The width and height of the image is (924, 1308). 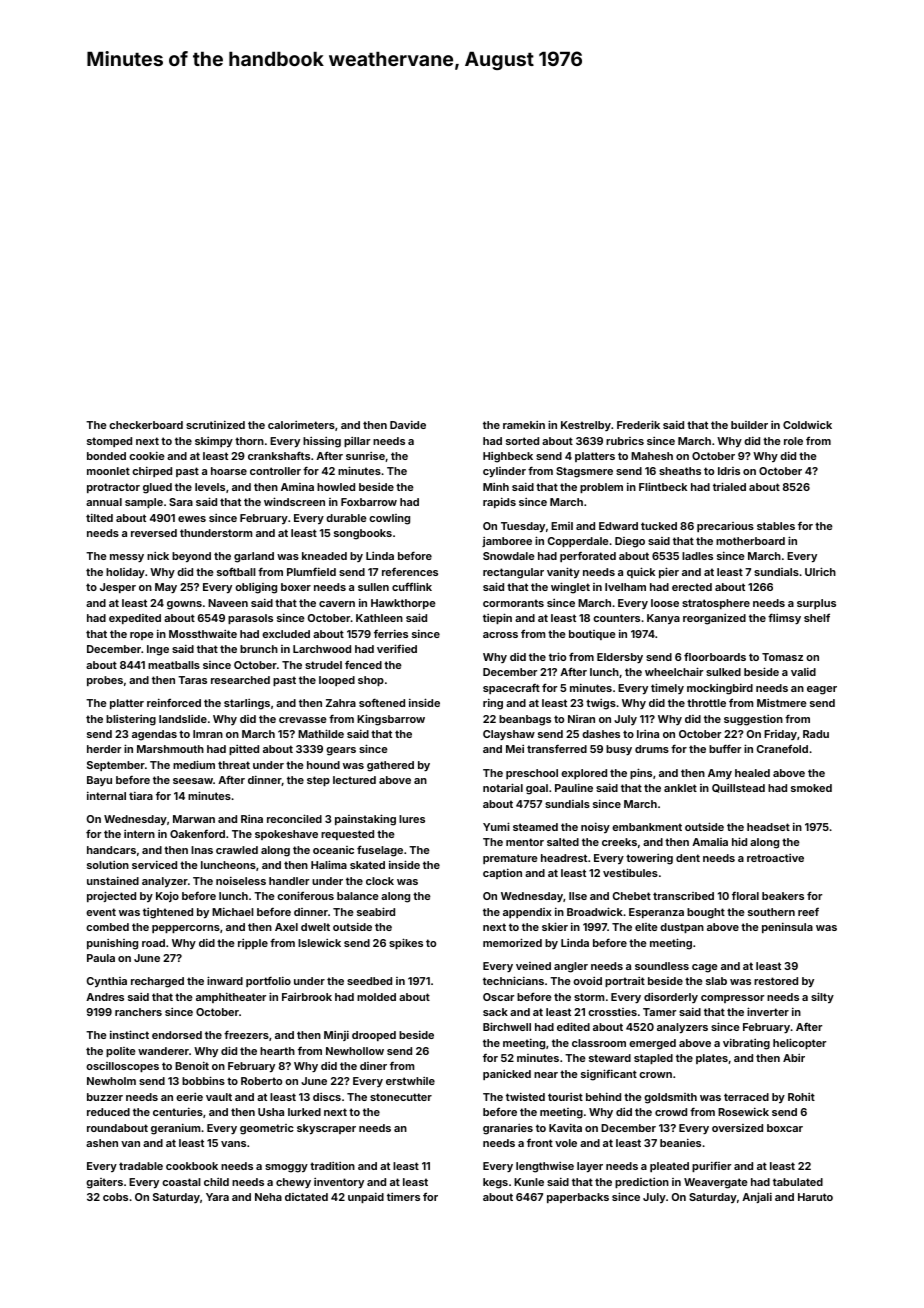 What do you see at coordinates (584, 774) in the image?
I see `explored` at bounding box center [584, 774].
